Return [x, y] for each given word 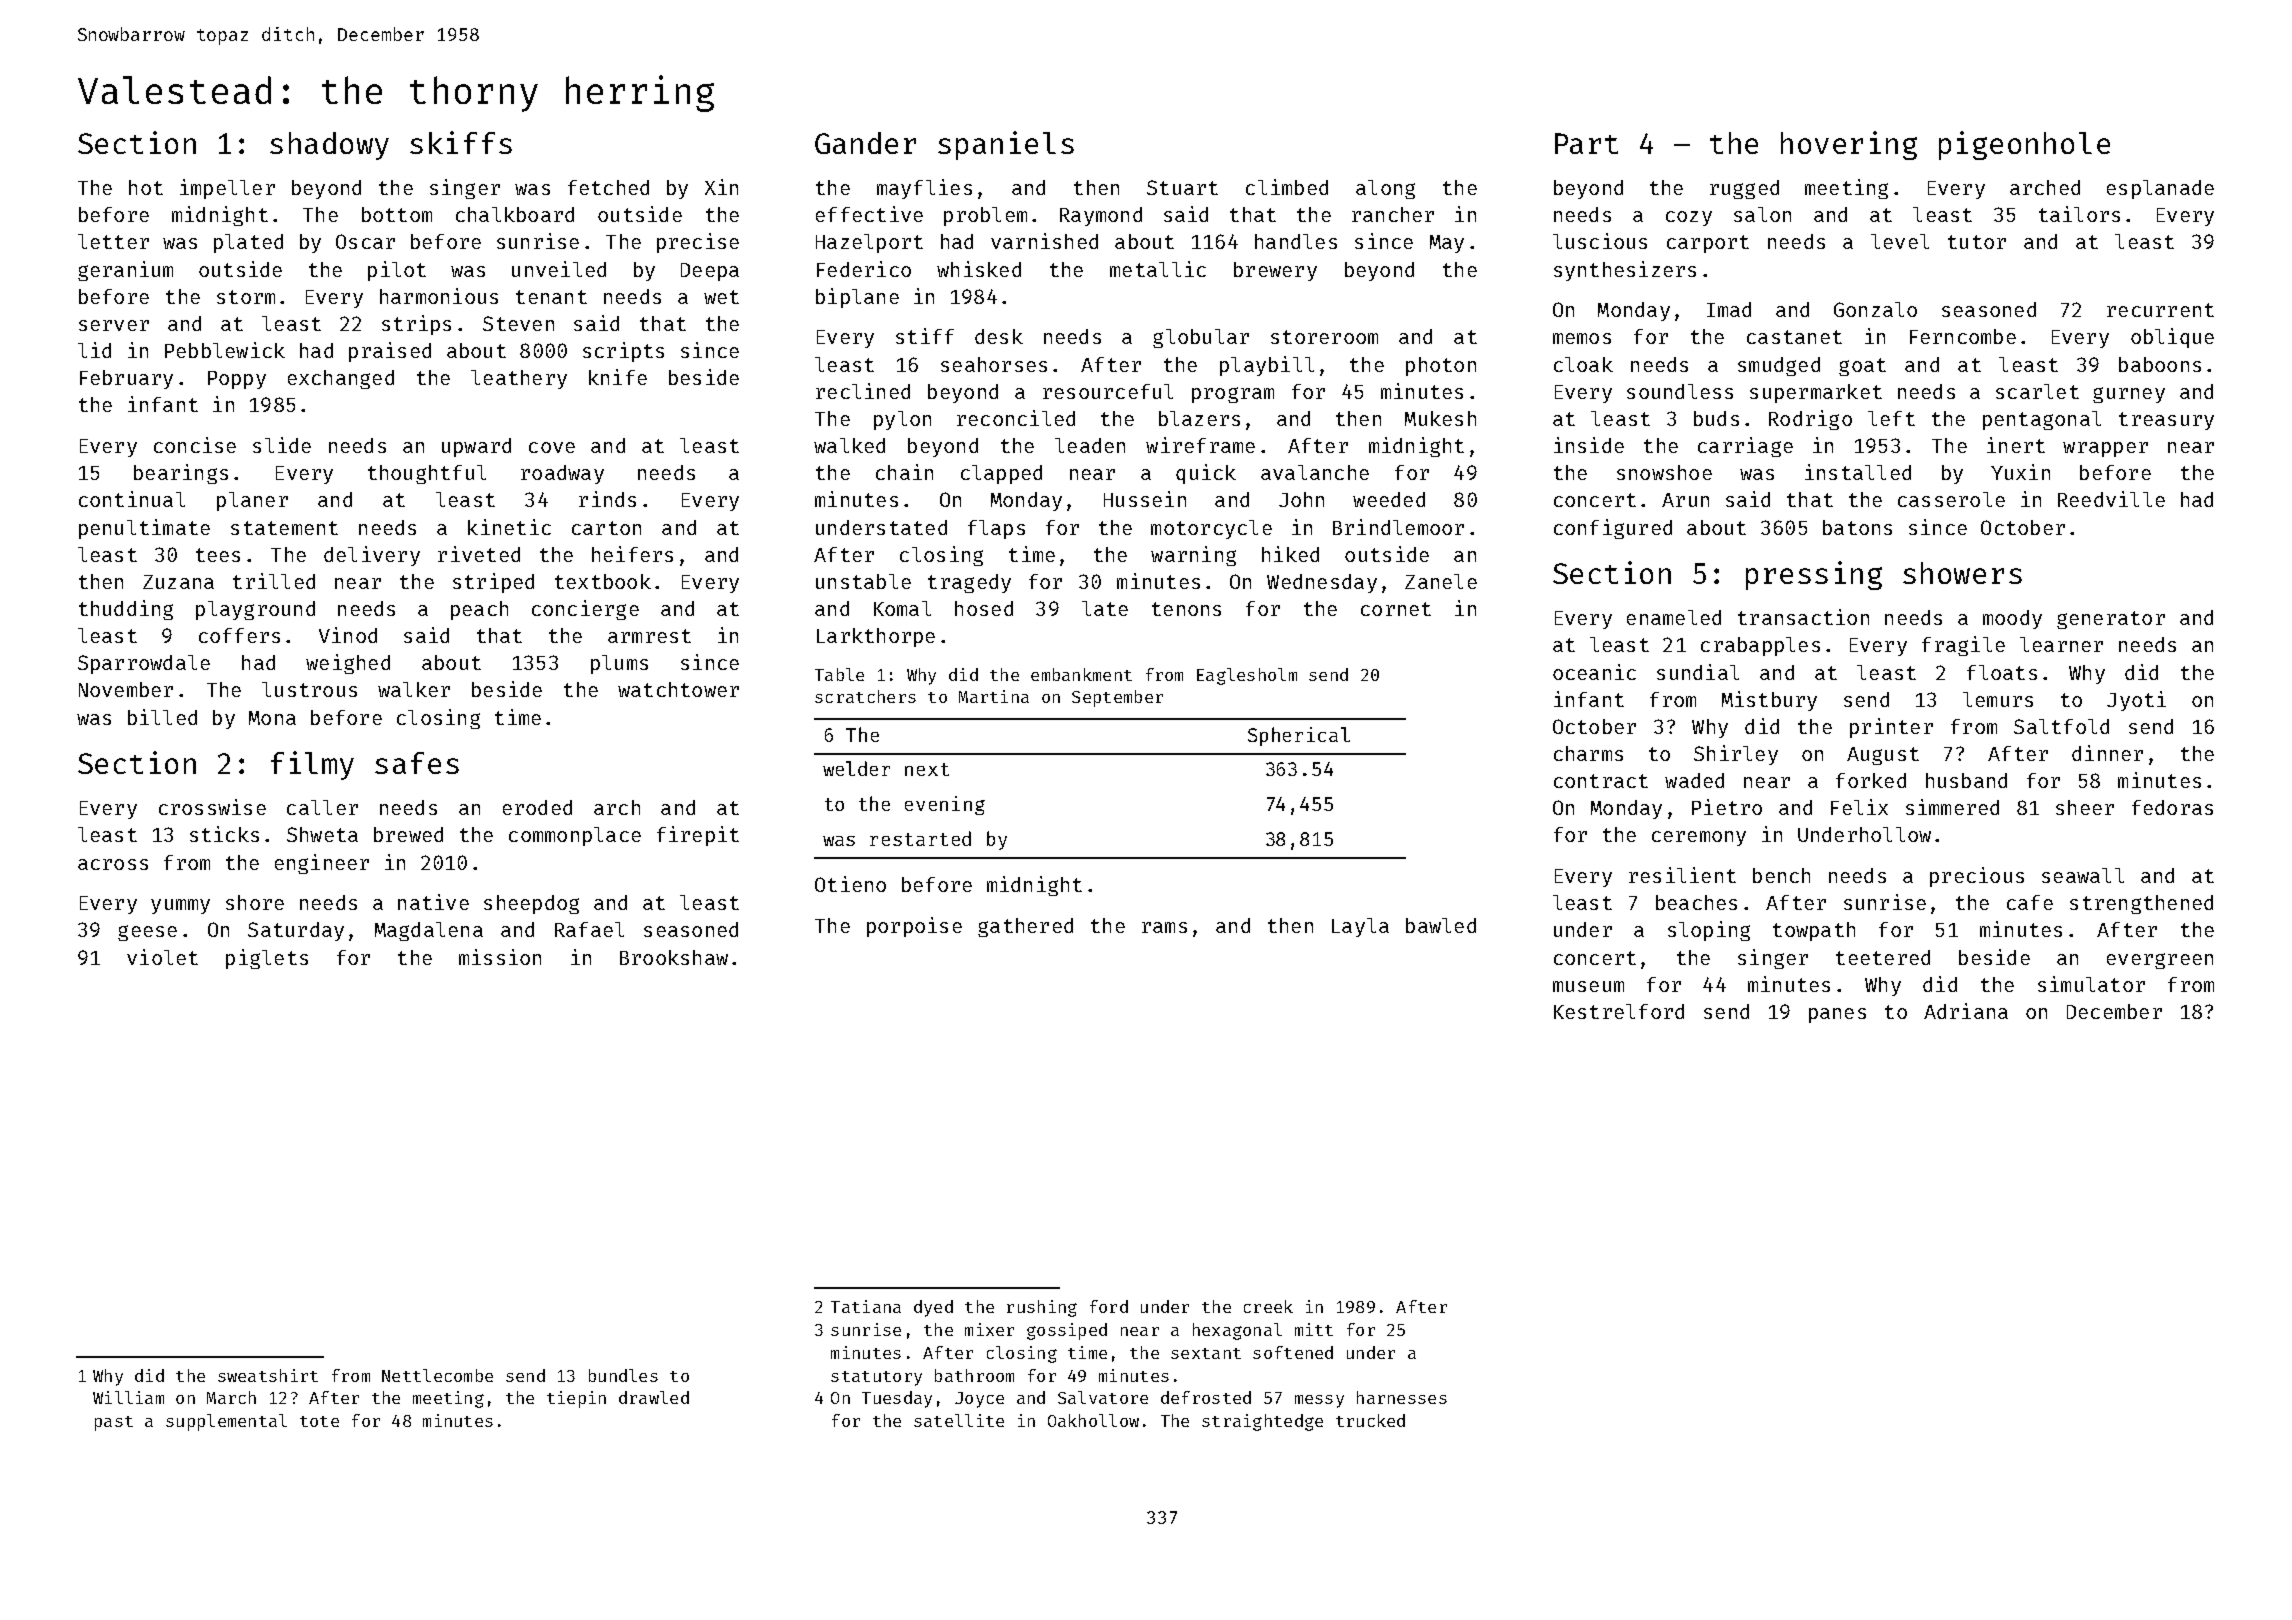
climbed [1287, 187]
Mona [272, 718]
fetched [608, 187]
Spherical [1299, 736]
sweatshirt [268, 1375]
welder [856, 768]
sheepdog [531, 904]
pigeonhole [2024, 145]
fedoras [2172, 807]
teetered [1883, 957]
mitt [1314, 1329]
